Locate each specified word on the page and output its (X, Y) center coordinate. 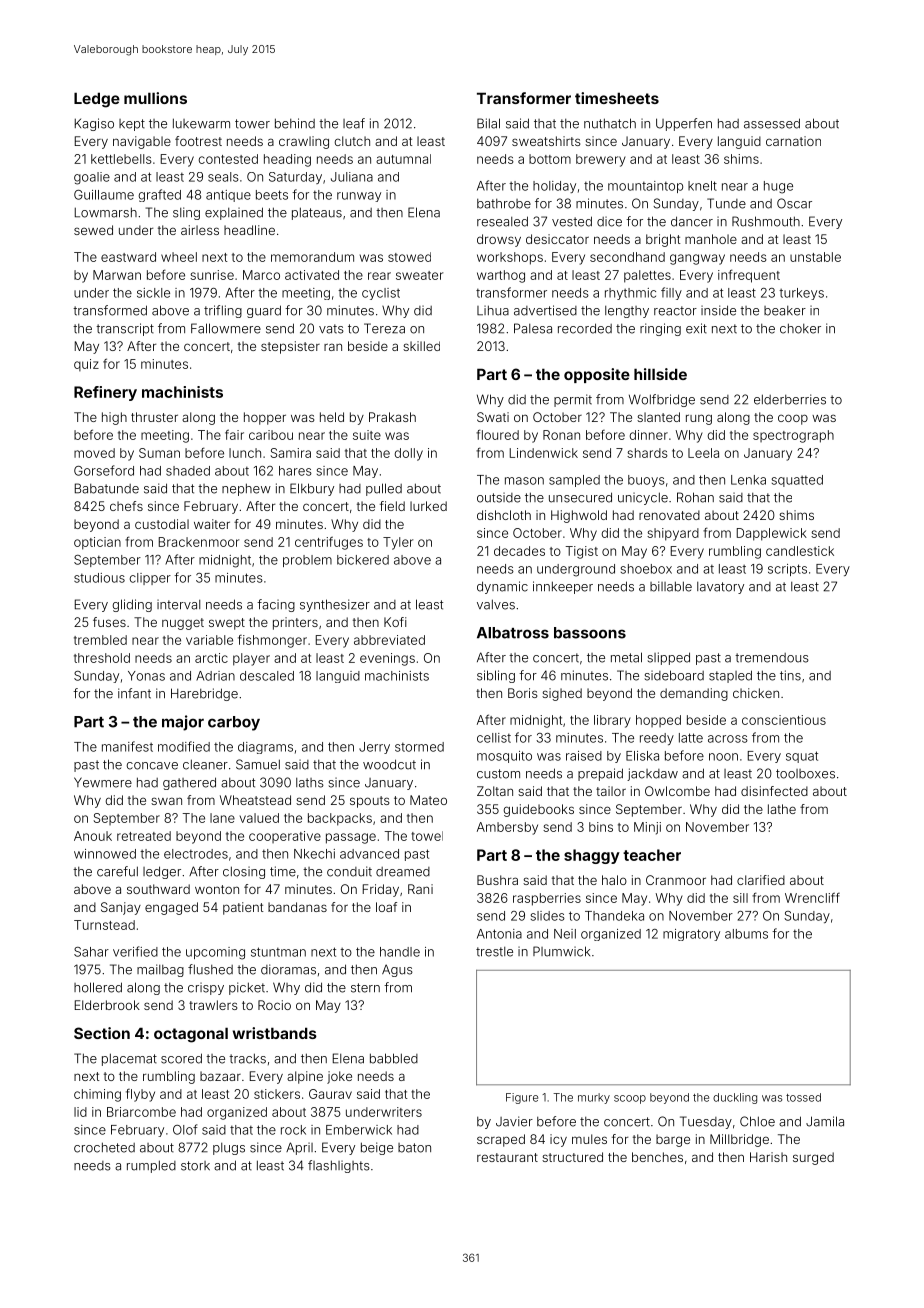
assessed (772, 123)
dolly (409, 454)
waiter (212, 524)
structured (572, 1157)
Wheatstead (255, 800)
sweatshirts (546, 141)
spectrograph (793, 436)
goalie (92, 178)
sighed (562, 694)
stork (195, 1166)
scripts (787, 570)
